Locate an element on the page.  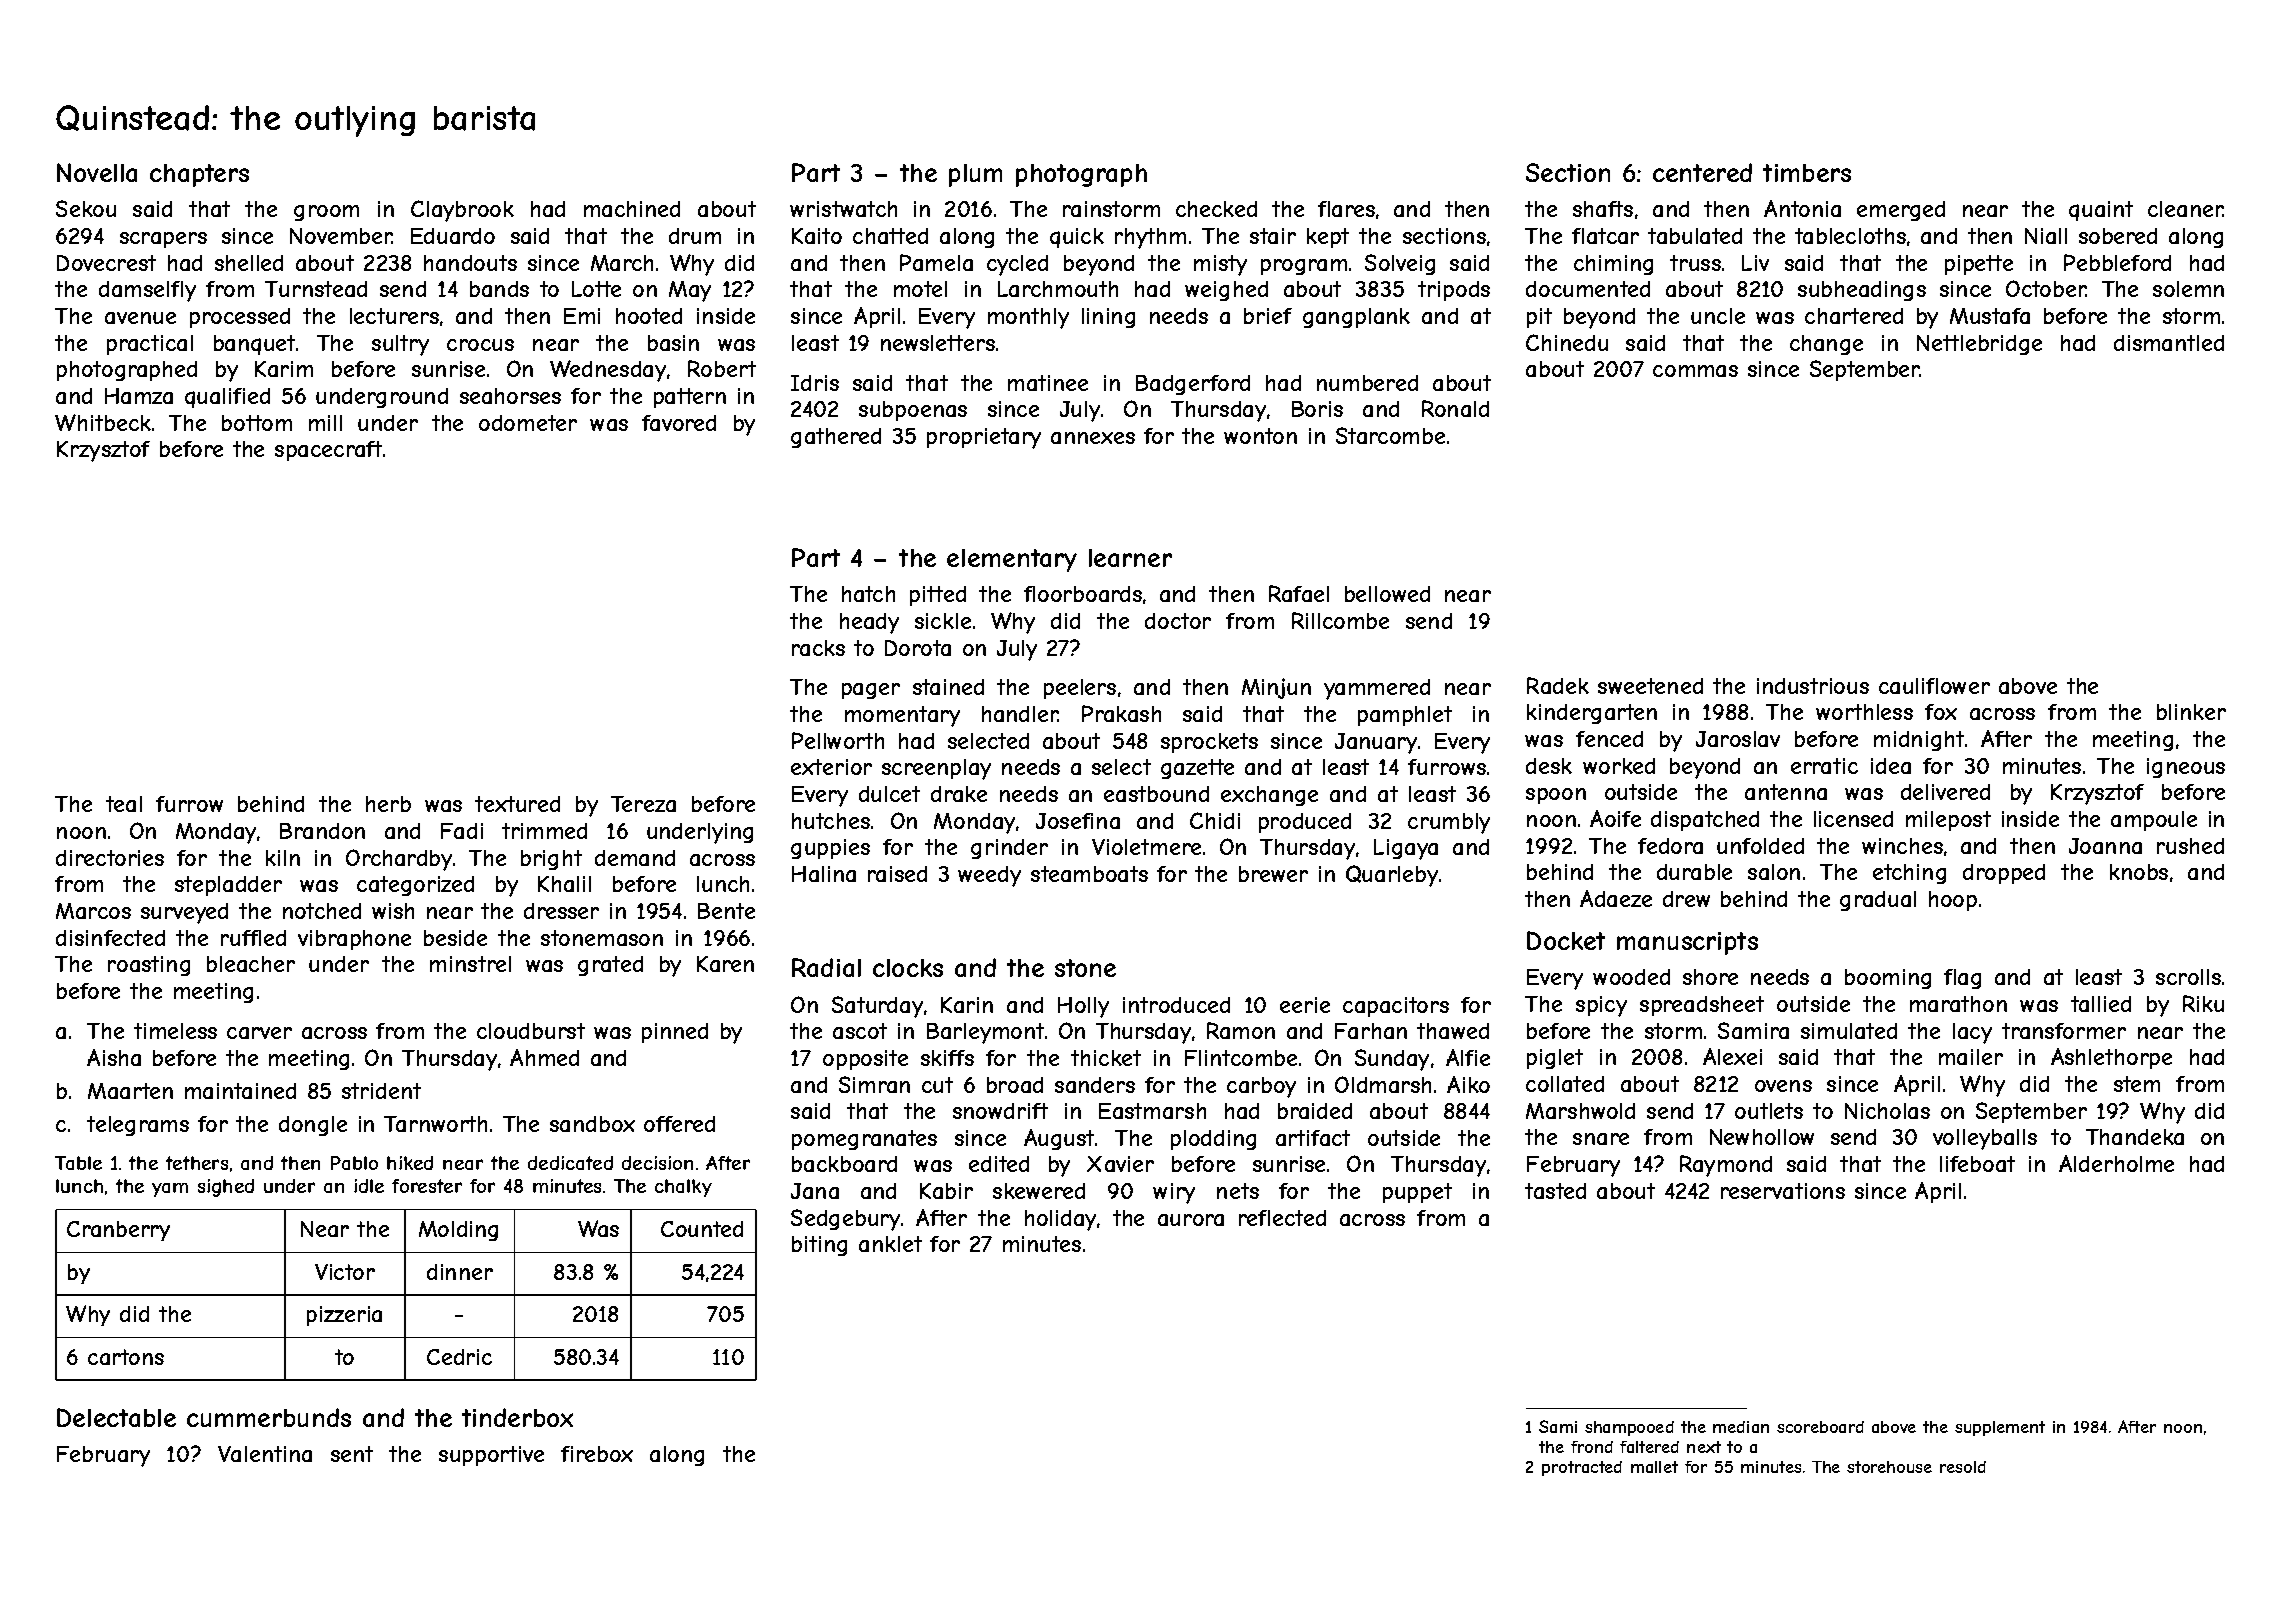
chalky is located at coordinates (683, 1188).
